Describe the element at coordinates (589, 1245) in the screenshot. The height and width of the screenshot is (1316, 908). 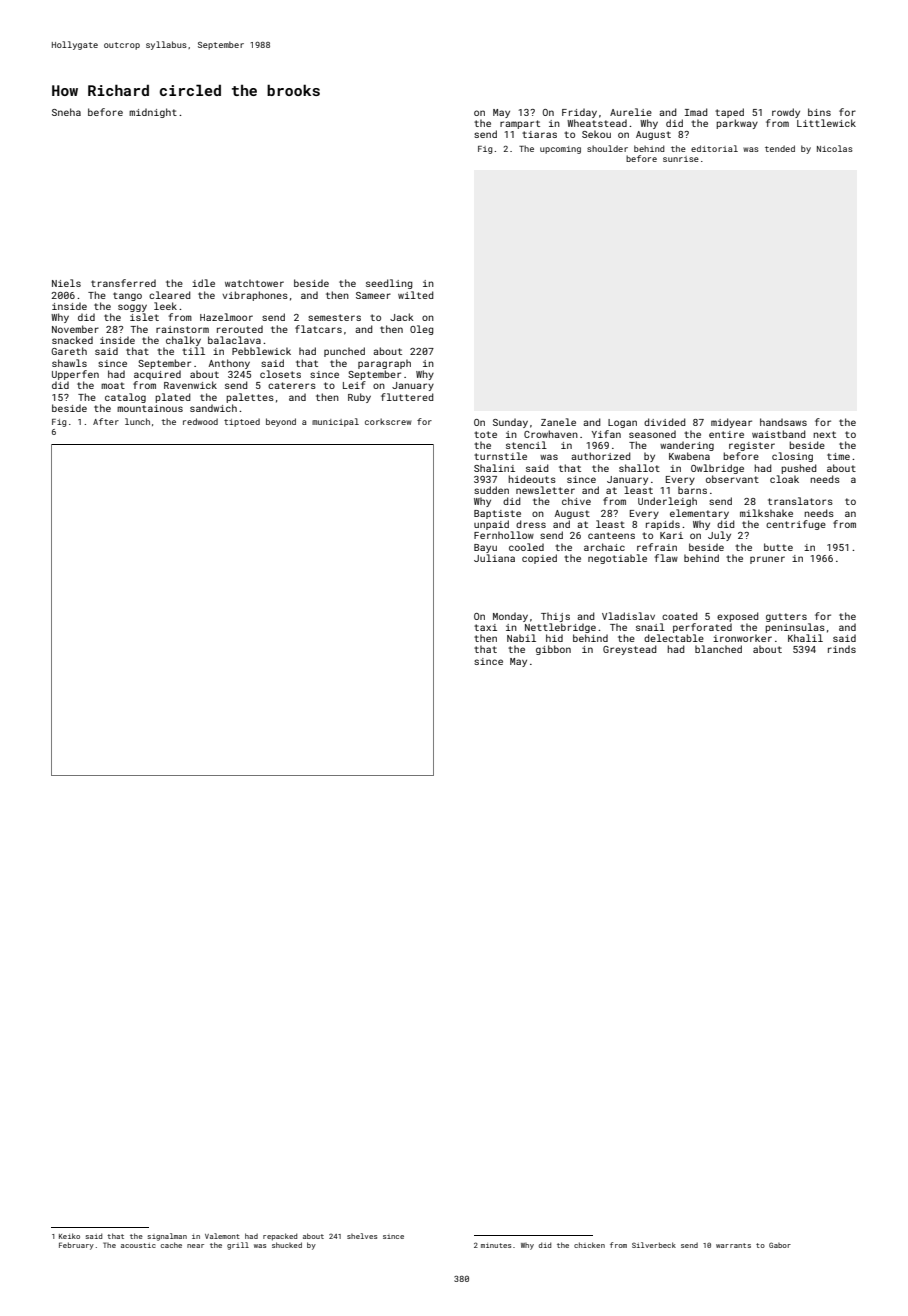
I see `chicken` at that location.
